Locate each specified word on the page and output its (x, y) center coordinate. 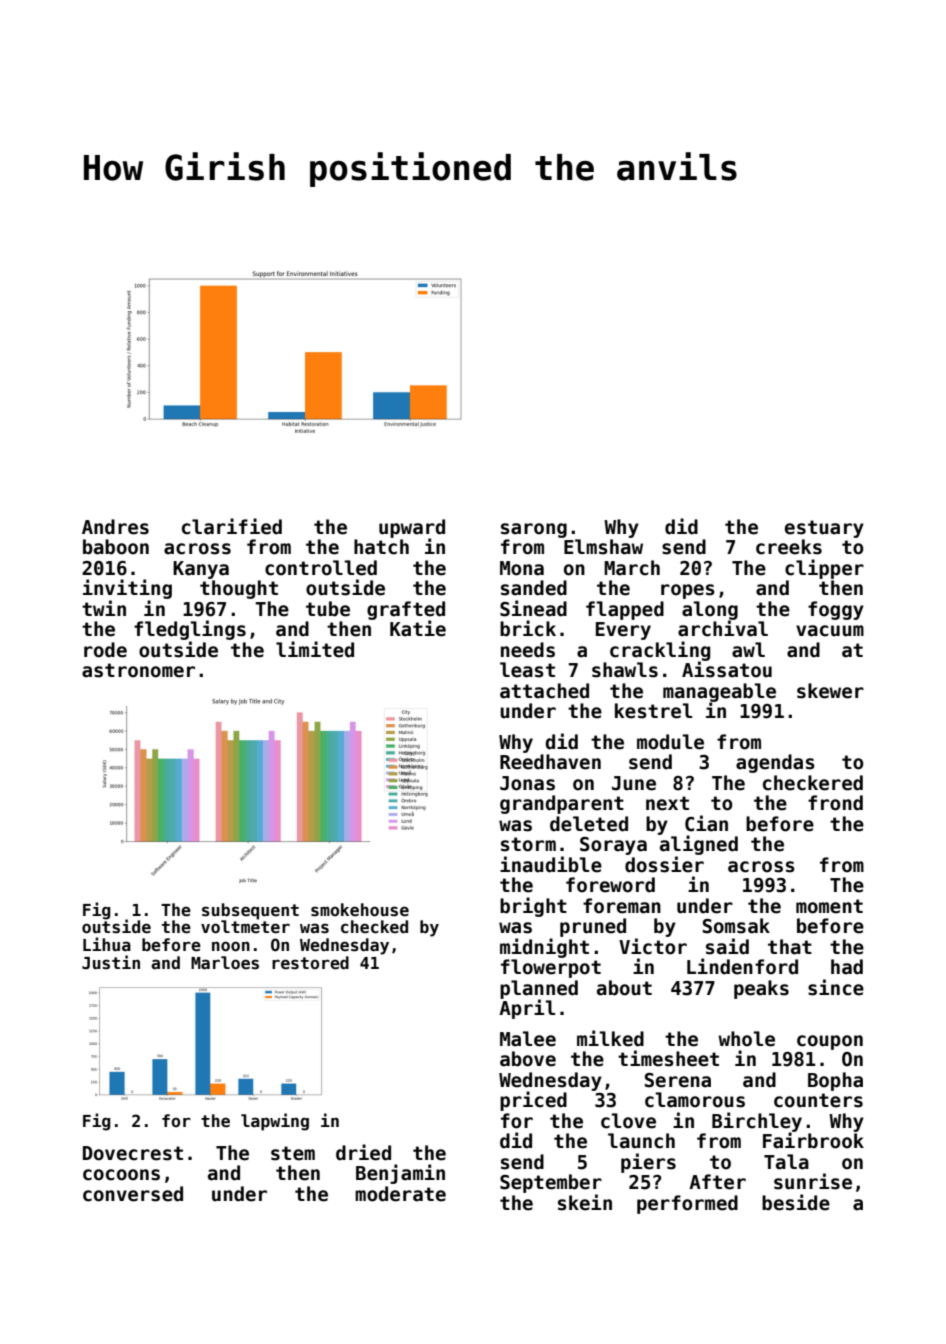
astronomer (138, 670)
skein (585, 1202)
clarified (232, 526)
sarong (534, 530)
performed (687, 1204)
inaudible (551, 864)
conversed (133, 1194)
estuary (824, 529)
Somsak (736, 926)
